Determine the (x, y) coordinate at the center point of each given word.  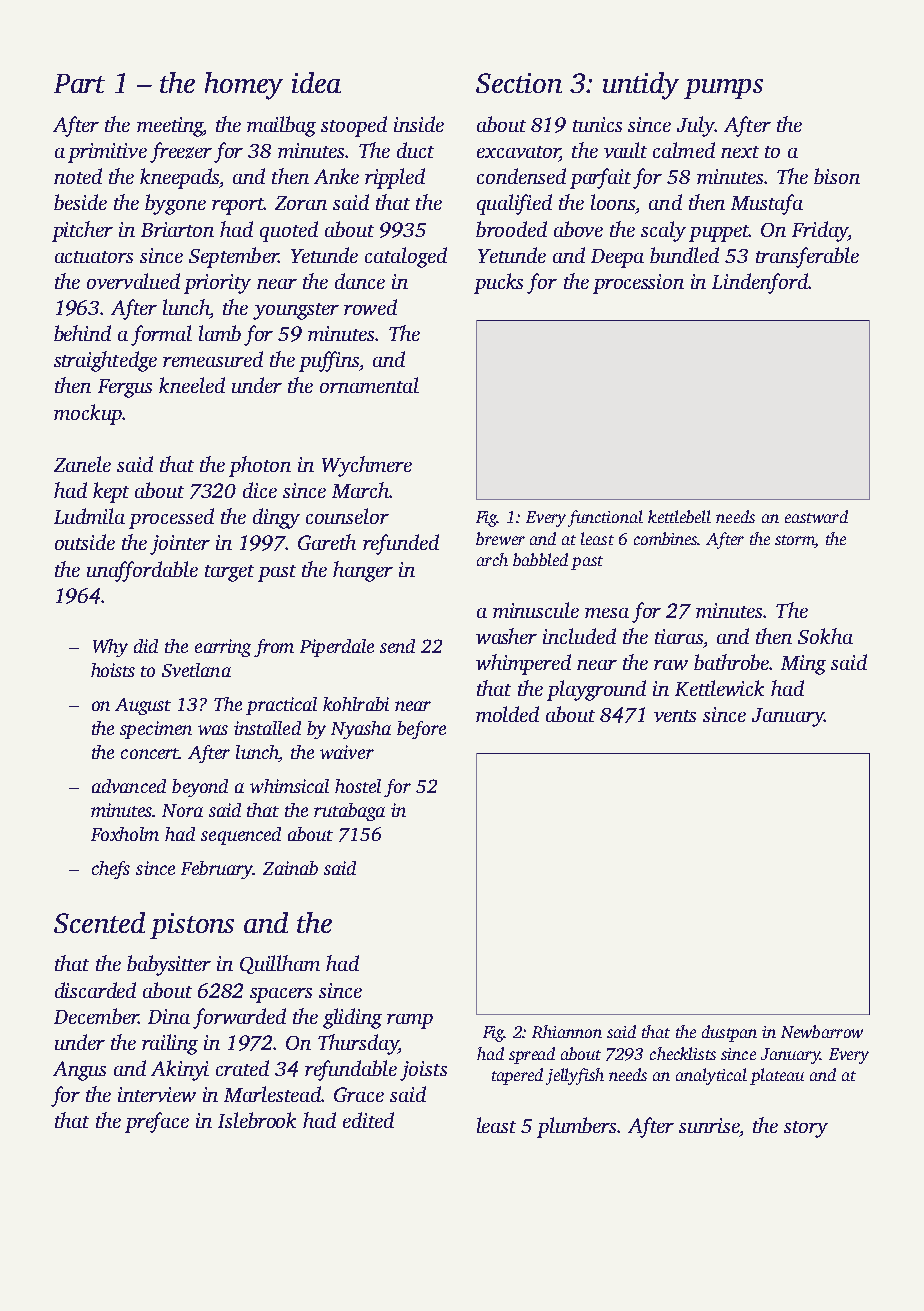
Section (519, 83)
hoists (113, 670)
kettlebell (679, 516)
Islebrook (257, 1120)
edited (368, 1120)
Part (79, 83)
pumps (723, 89)
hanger (363, 571)
